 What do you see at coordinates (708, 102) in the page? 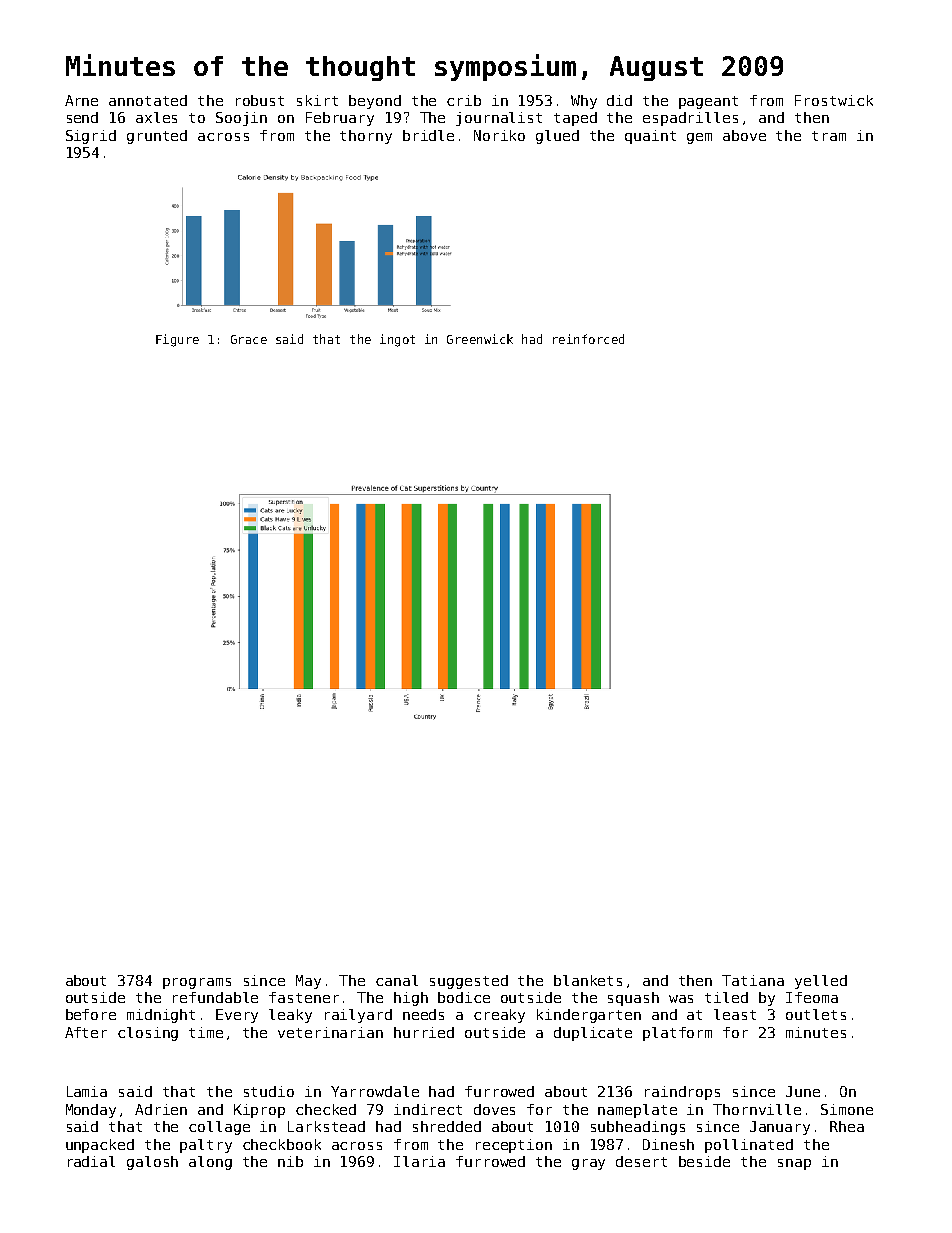
I see `pageant` at bounding box center [708, 102].
